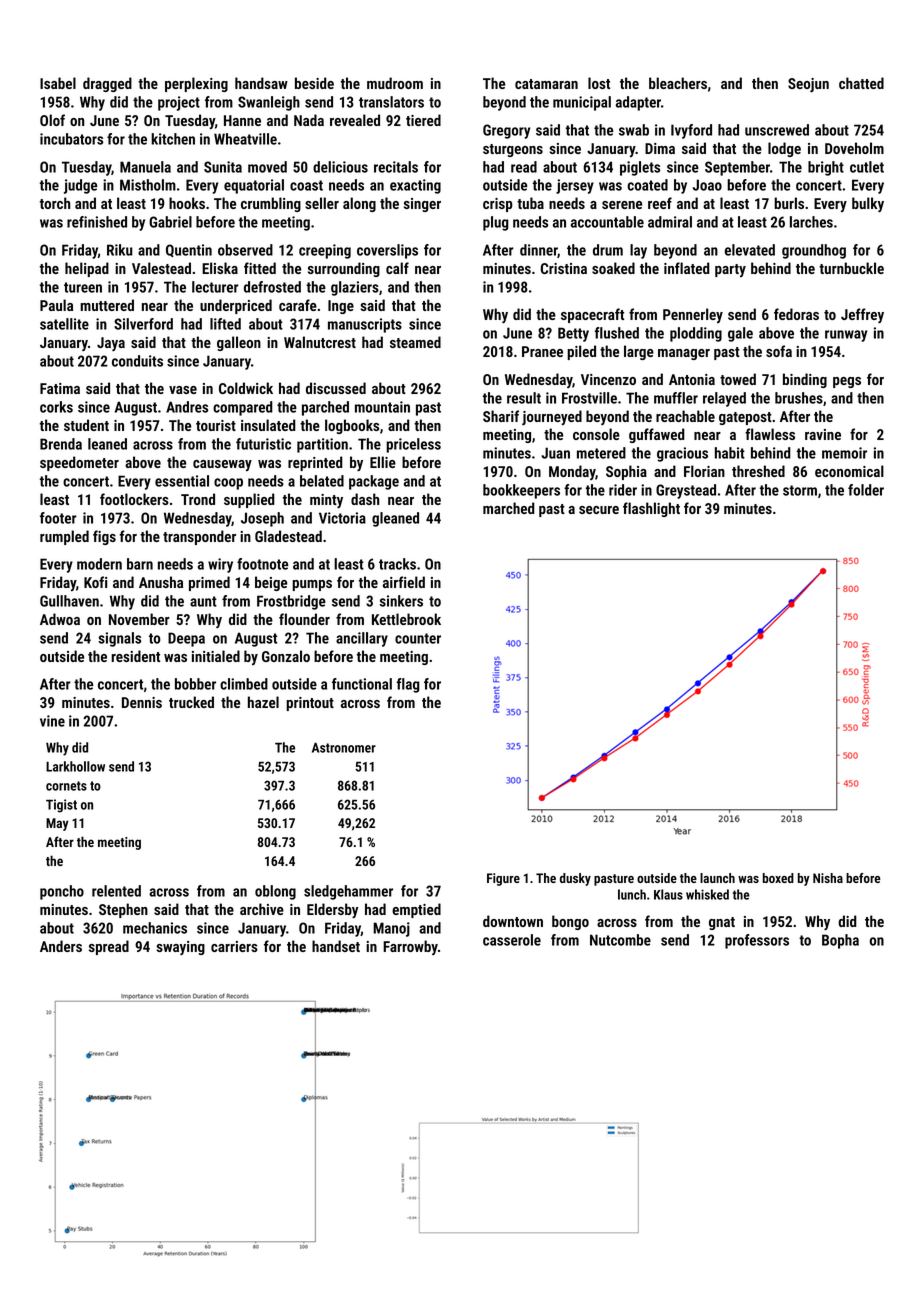 The height and width of the page is (1308, 924). I want to click on kitchen, so click(173, 139).
